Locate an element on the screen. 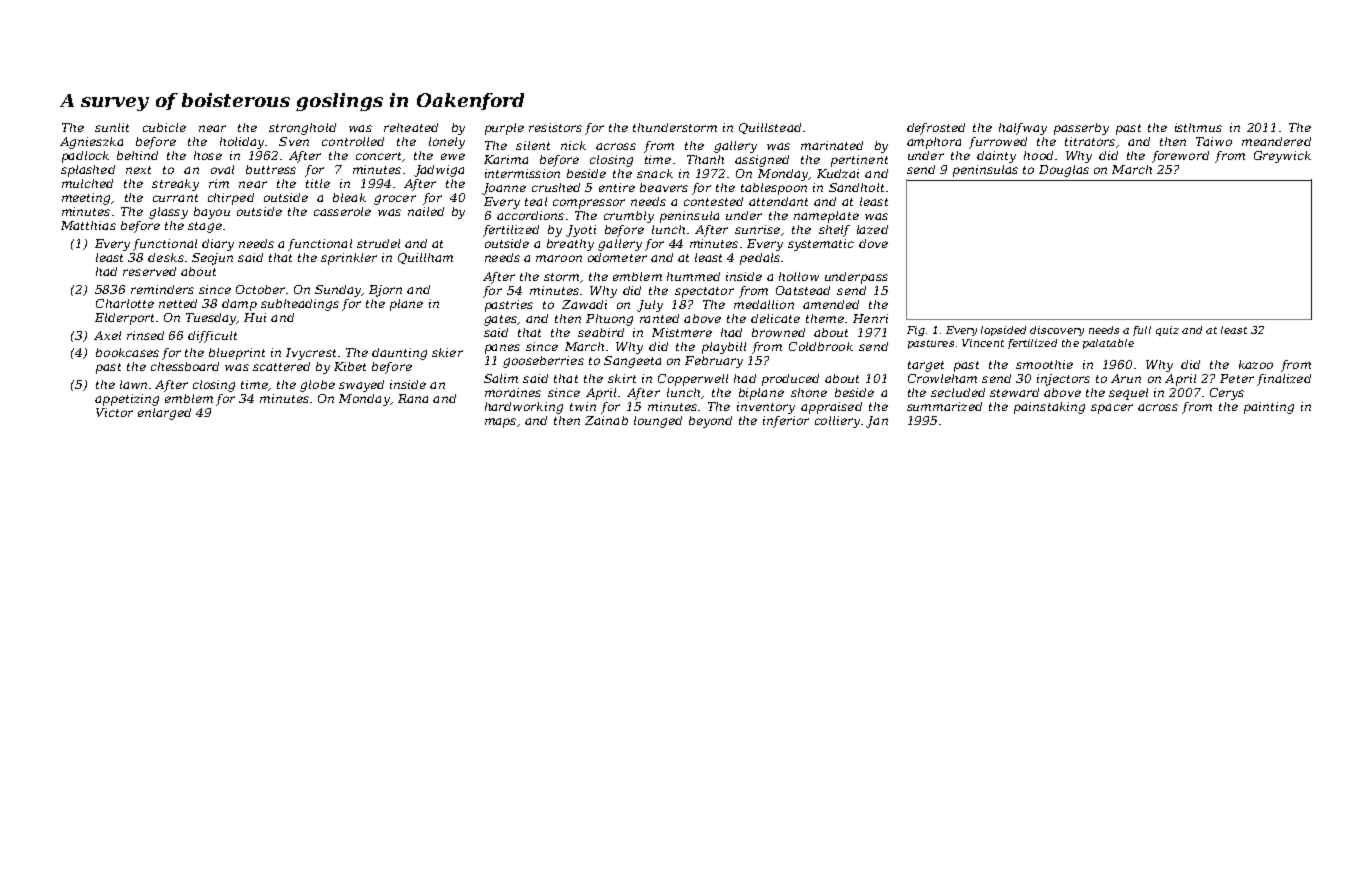 The width and height of the screenshot is (1372, 887). chessboard is located at coordinates (185, 366).
